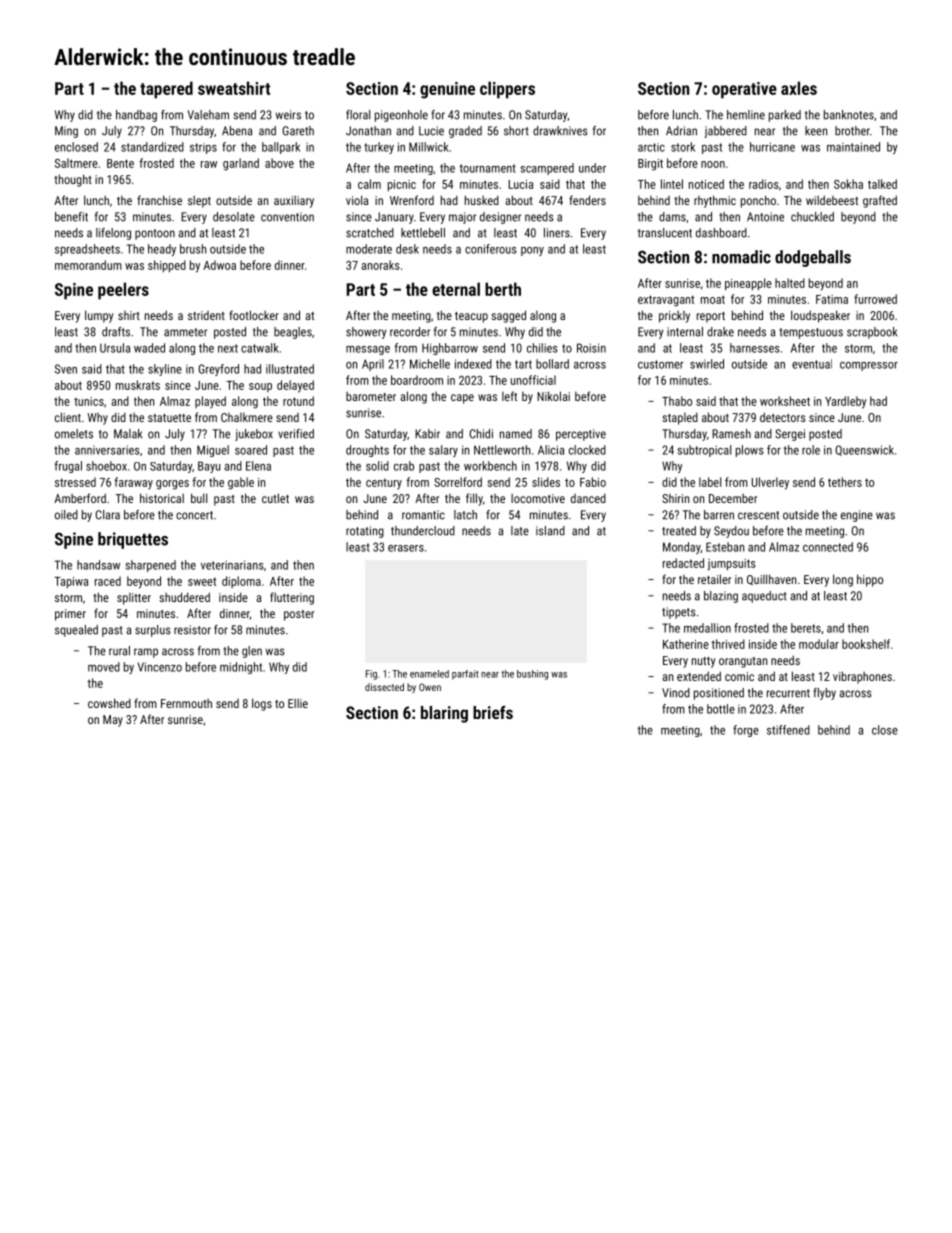 This document has height=1233, width=952. What do you see at coordinates (828, 547) in the document?
I see `connected` at bounding box center [828, 547].
